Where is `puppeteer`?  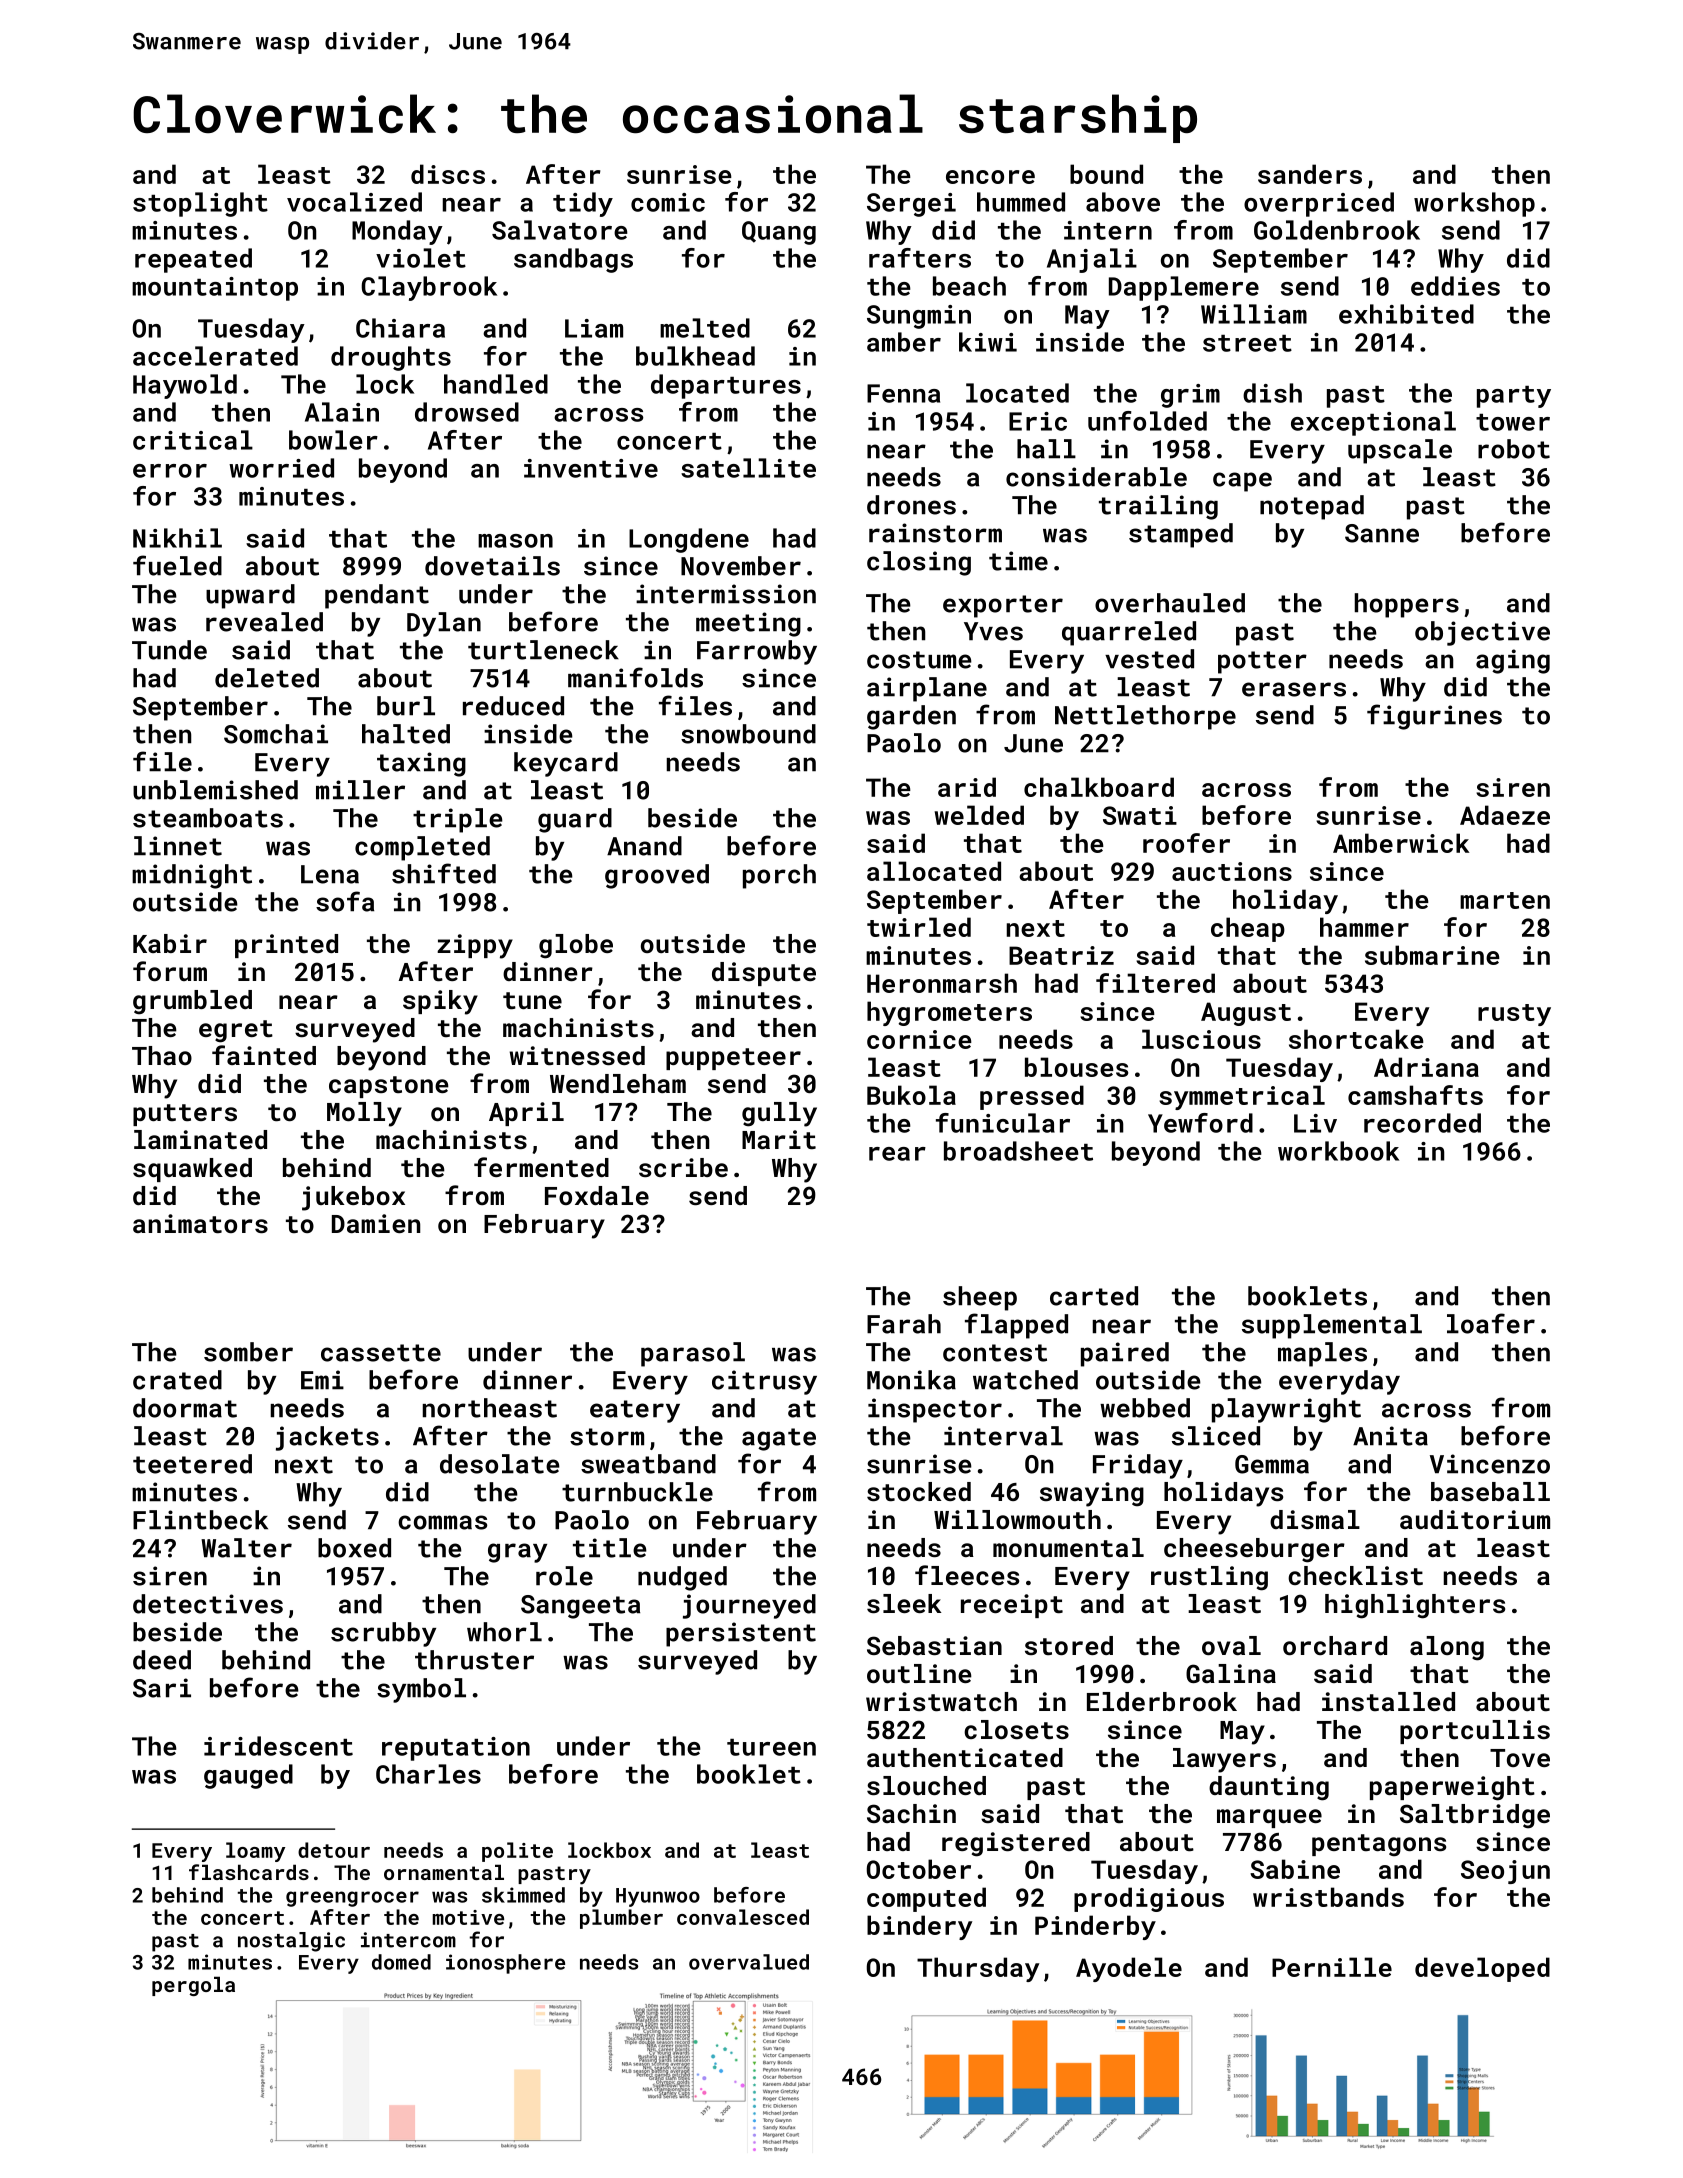
puppeteer is located at coordinates (733, 1059).
